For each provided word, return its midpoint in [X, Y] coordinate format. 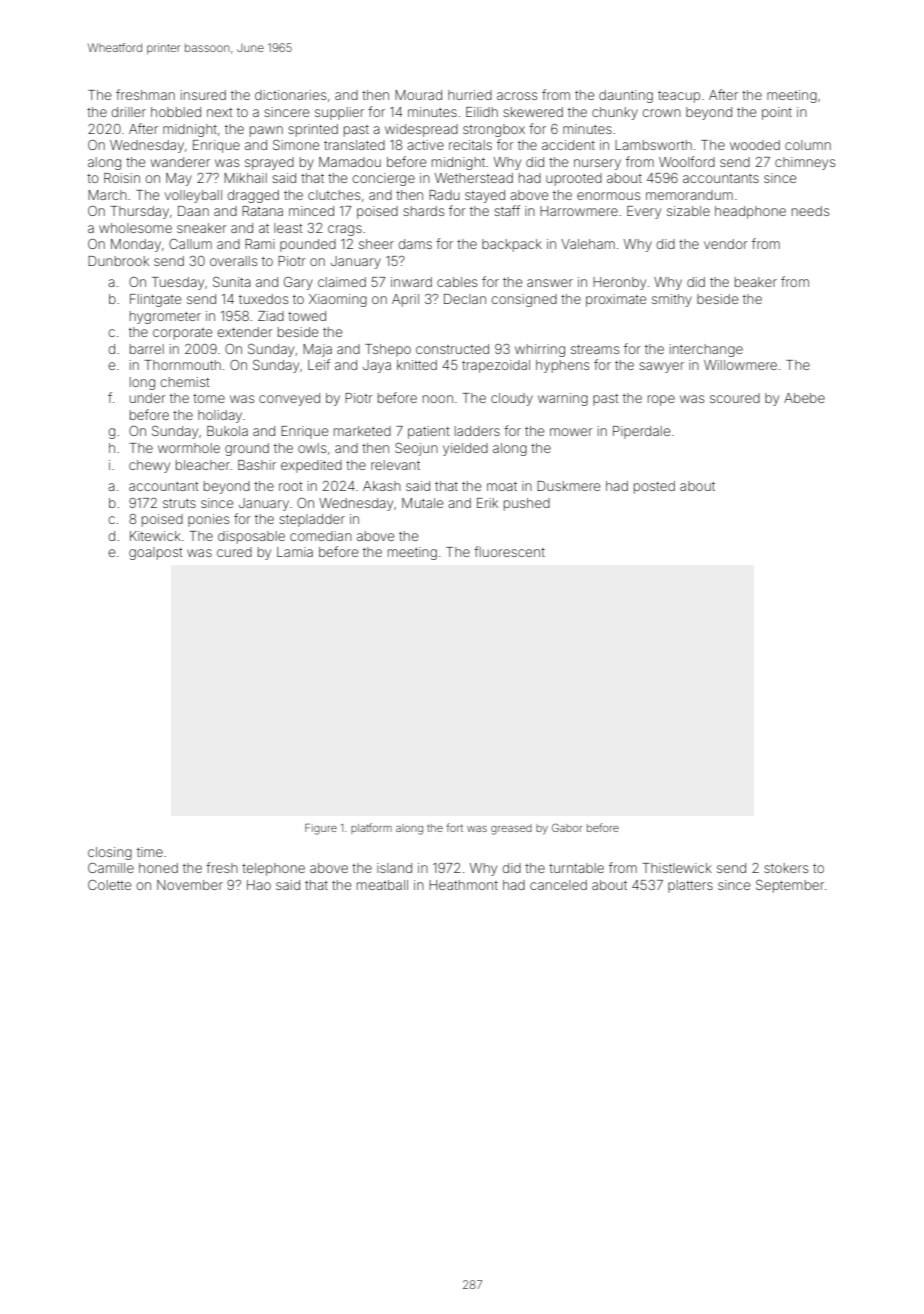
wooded [755, 145]
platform [371, 828]
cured [234, 552]
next [220, 112]
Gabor [567, 827]
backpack [512, 245]
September [790, 886]
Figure [321, 829]
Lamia [295, 552]
